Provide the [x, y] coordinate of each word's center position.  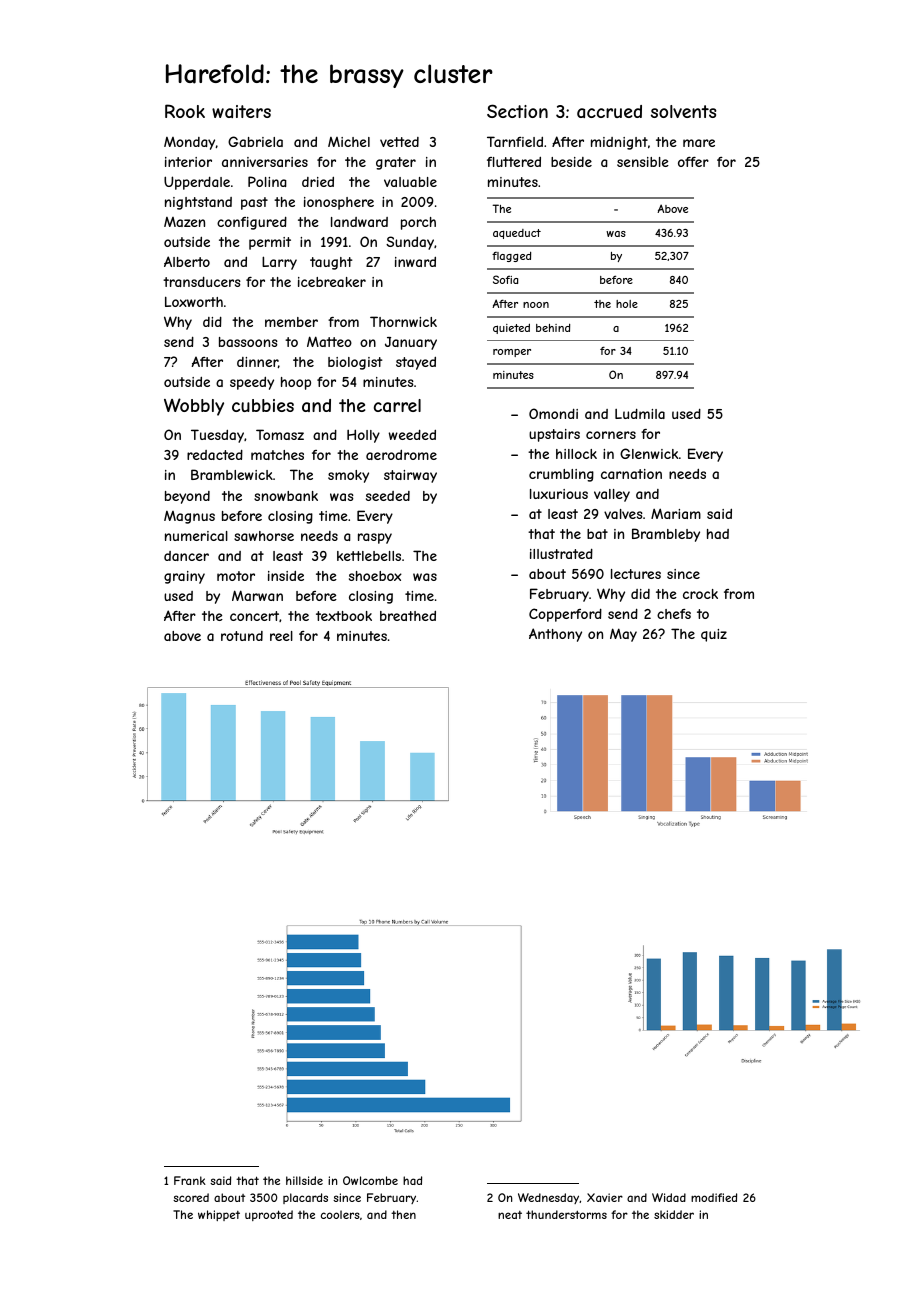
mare [699, 143]
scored [191, 1197]
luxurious [559, 494]
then [403, 1214]
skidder [674, 1214]
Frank [190, 1180]
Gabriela [255, 141]
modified [714, 1197]
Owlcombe [370, 1180]
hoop [296, 383]
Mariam [676, 513]
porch [418, 223]
